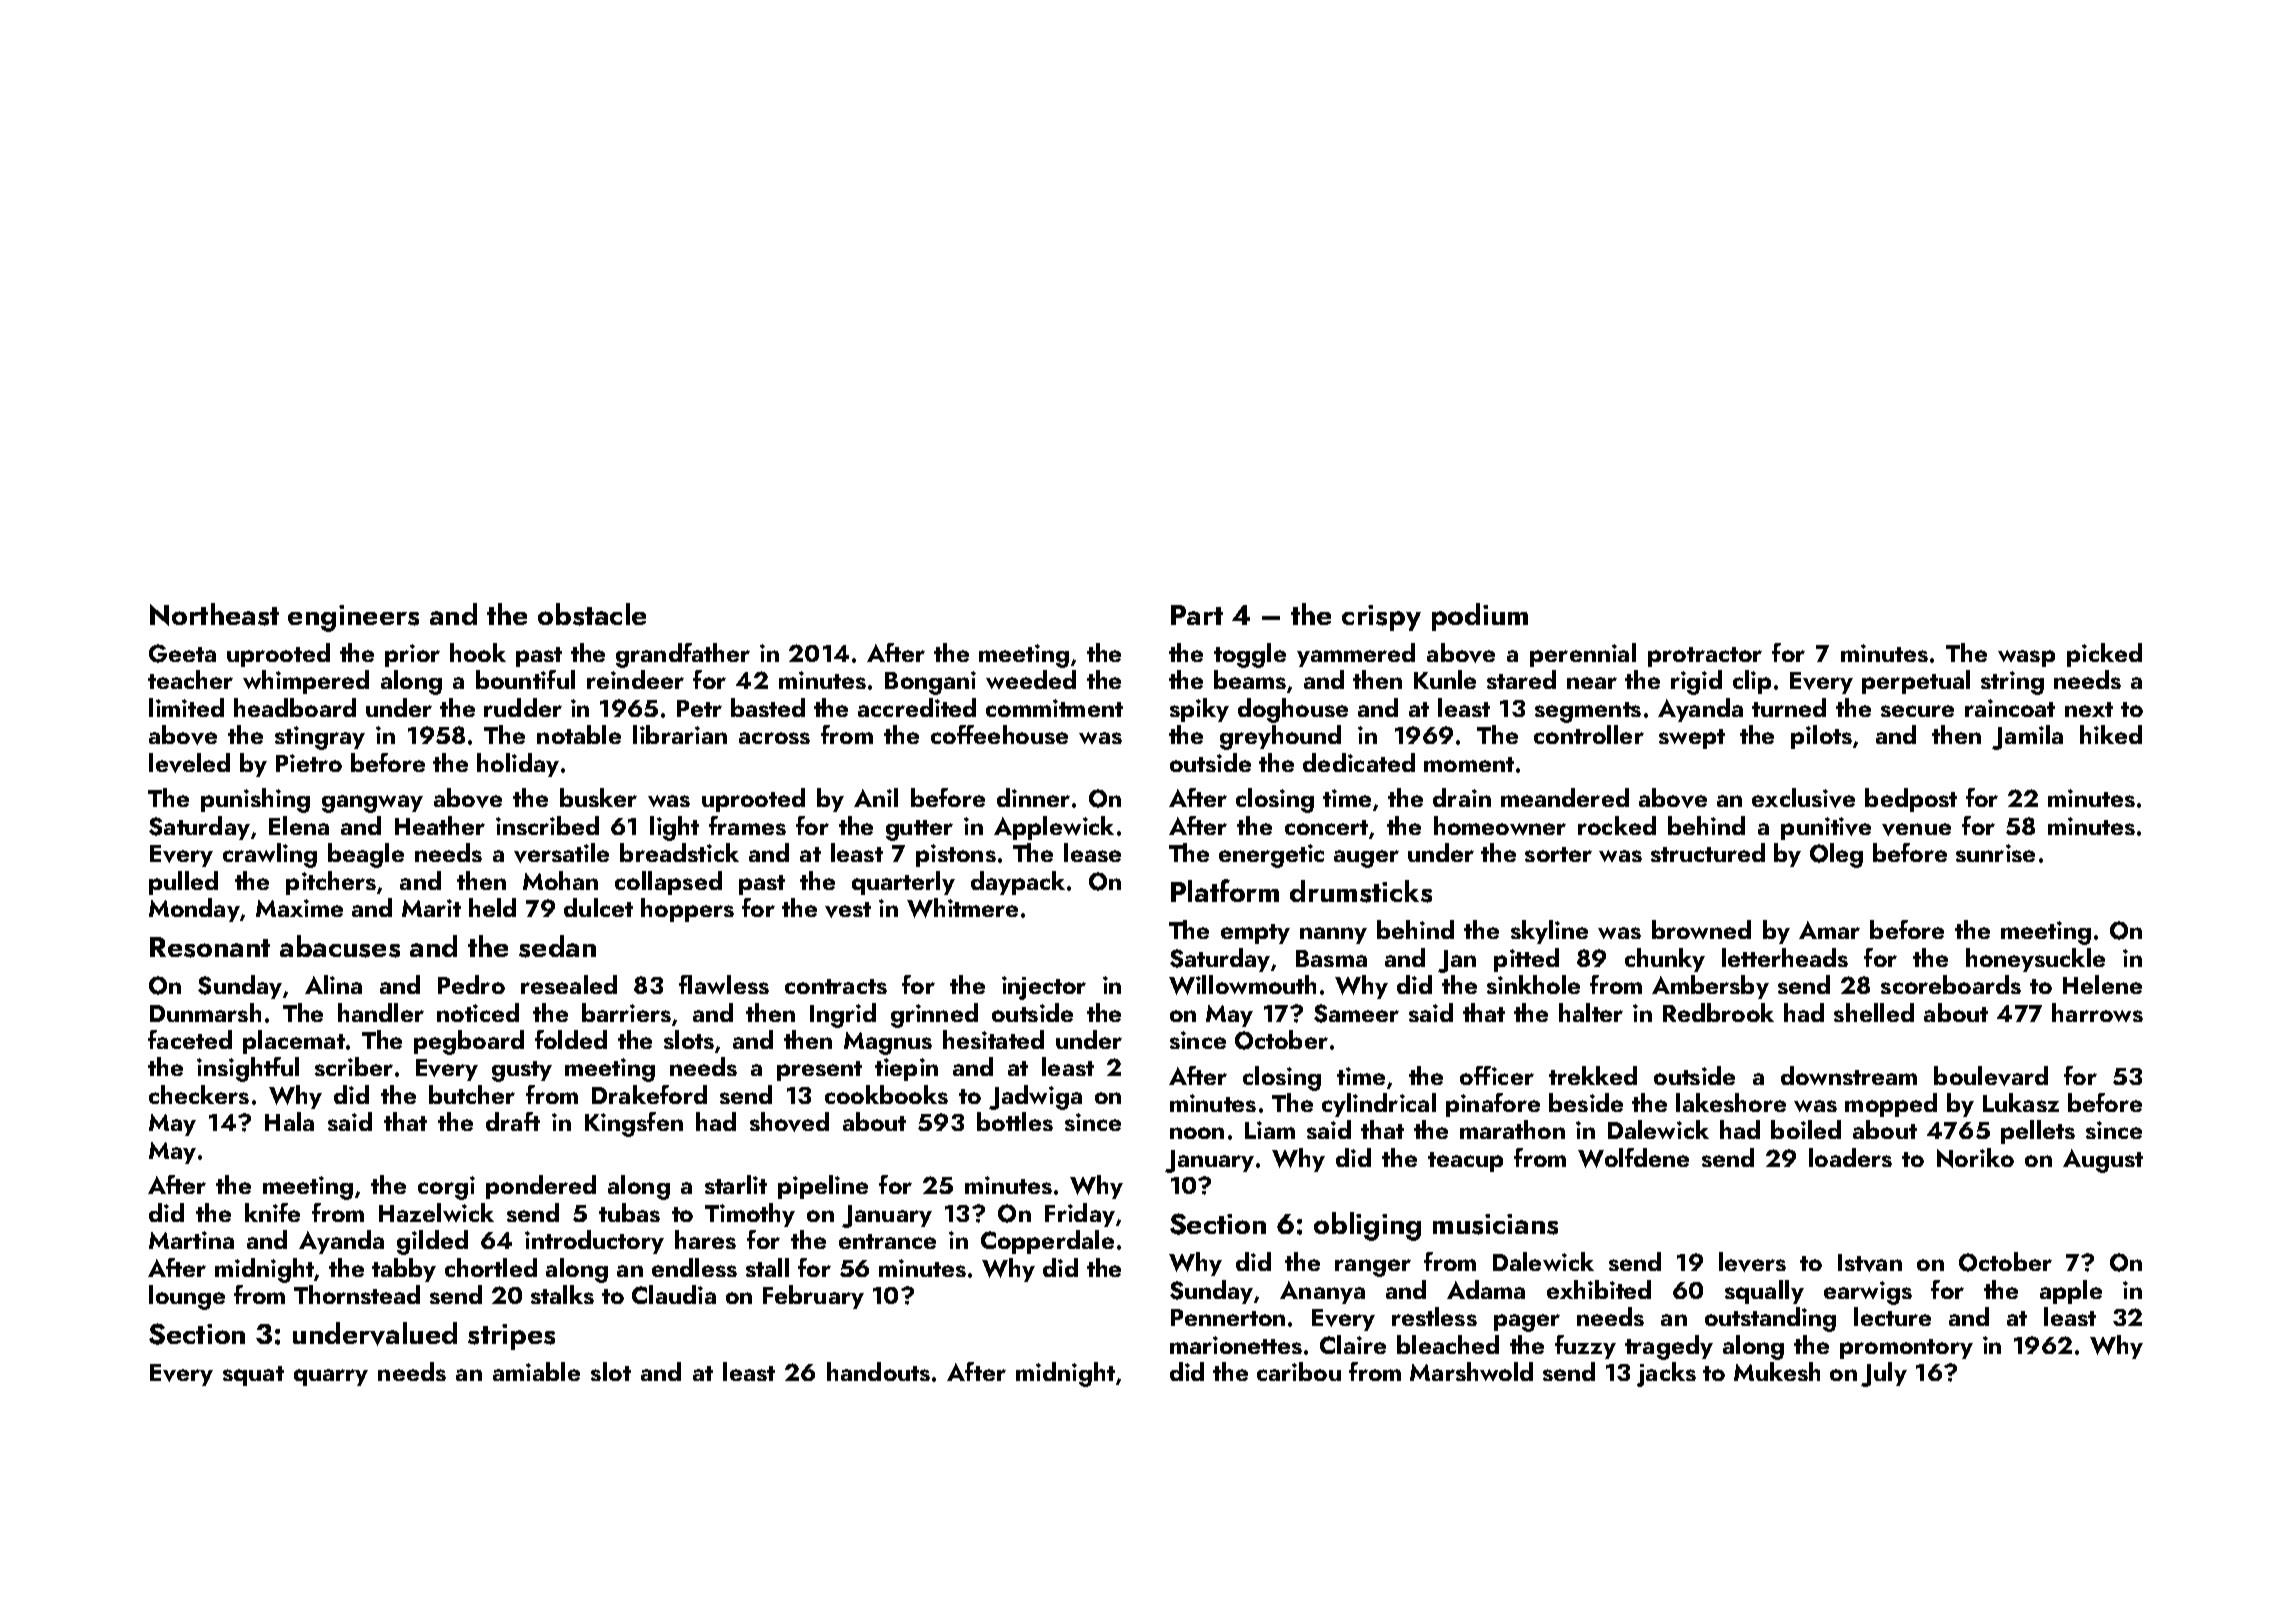 The image size is (2292, 1620). Describe the element at coordinates (289, 1121) in the document. I see `Hala` at that location.
